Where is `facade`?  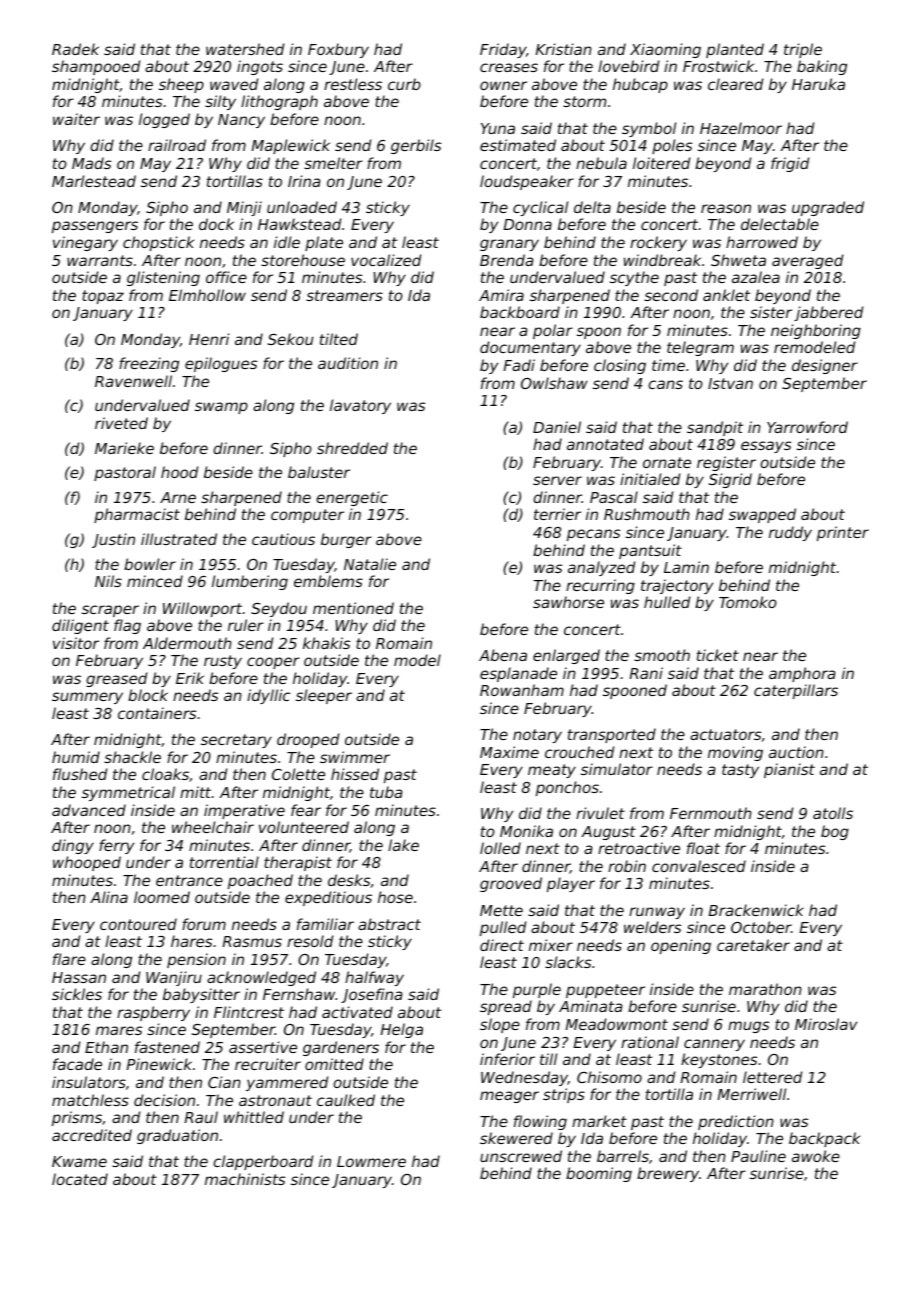
facade is located at coordinates (77, 1064).
